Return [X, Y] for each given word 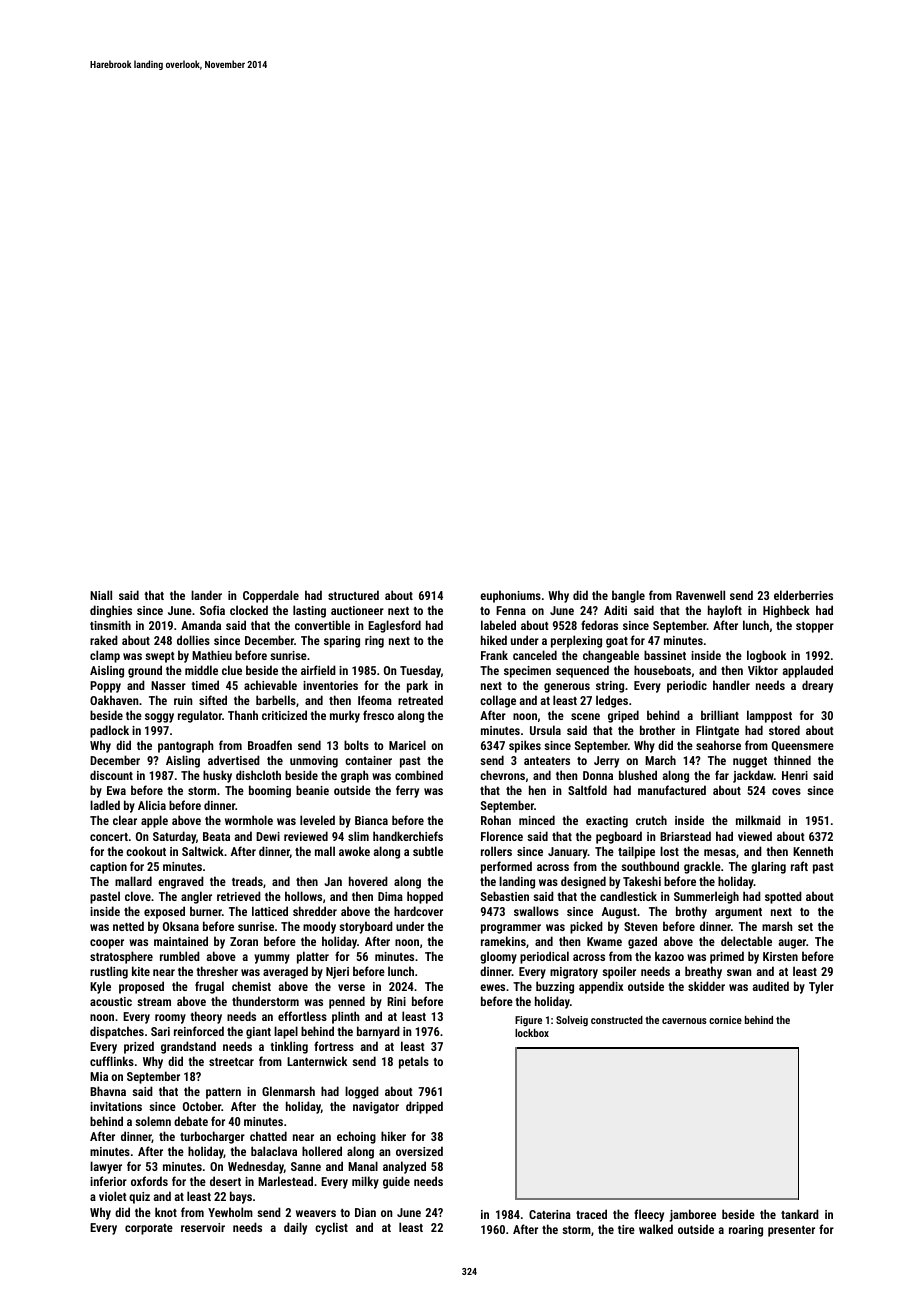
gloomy [498, 957]
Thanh [243, 715]
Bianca [371, 820]
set [805, 927]
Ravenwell [700, 595]
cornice [725, 1020]
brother [657, 730]
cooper [107, 944]
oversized [419, 1151]
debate [191, 1121]
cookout [146, 851]
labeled [498, 625]
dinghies [111, 611]
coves [786, 791]
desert [225, 1181]
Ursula [545, 730]
